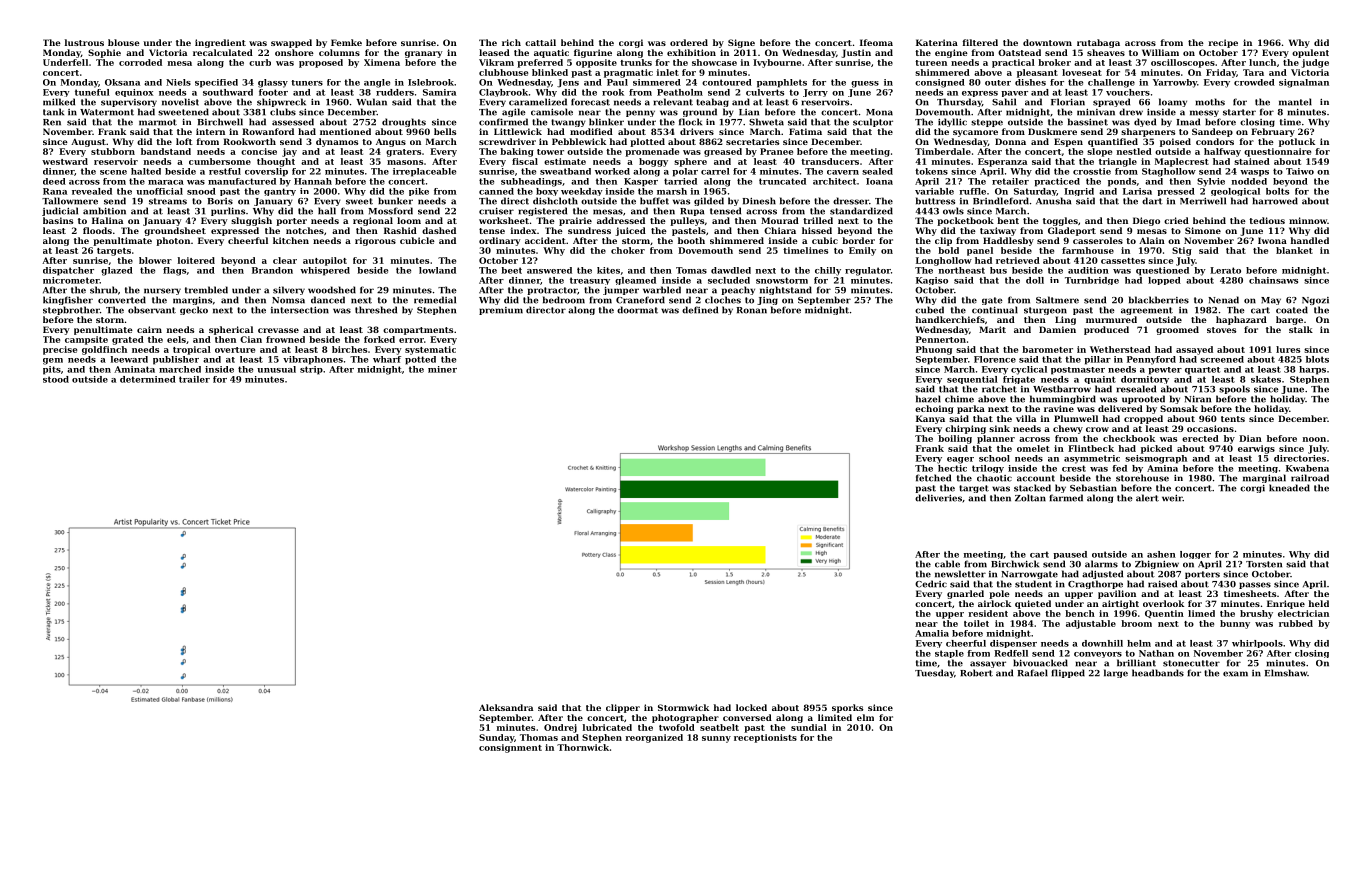 Image resolution: width=1372 pixels, height=887 pixels. What do you see at coordinates (140, 62) in the screenshot?
I see `corroded` at bounding box center [140, 62].
